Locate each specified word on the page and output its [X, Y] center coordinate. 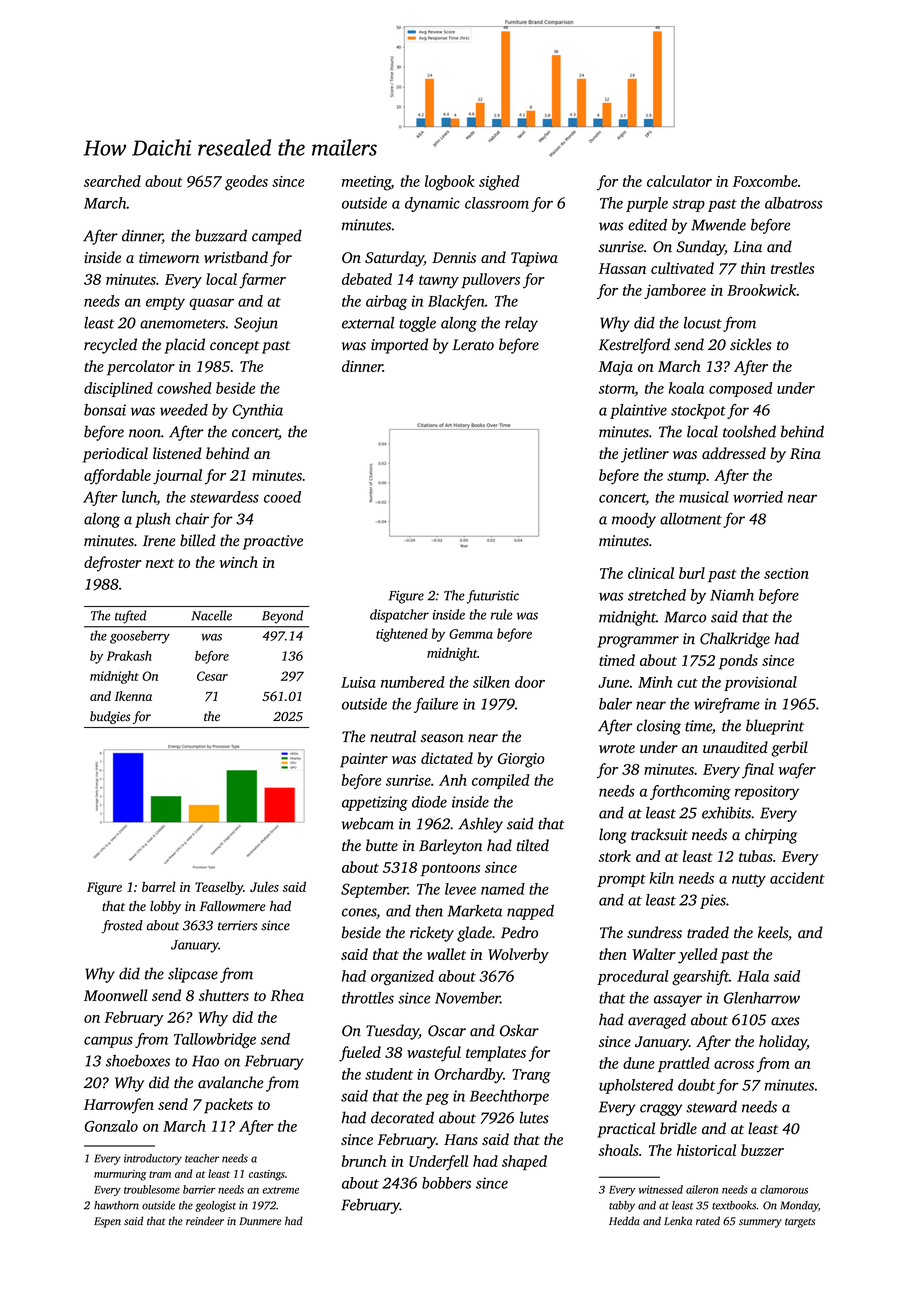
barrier [199, 1189]
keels [773, 932]
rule [501, 614]
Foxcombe [765, 181]
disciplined [118, 389]
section [786, 573]
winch [239, 562]
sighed [499, 183]
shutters [224, 995]
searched [112, 181]
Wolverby [518, 956]
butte [382, 845]
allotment [691, 518]
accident [797, 878]
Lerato [473, 345]
